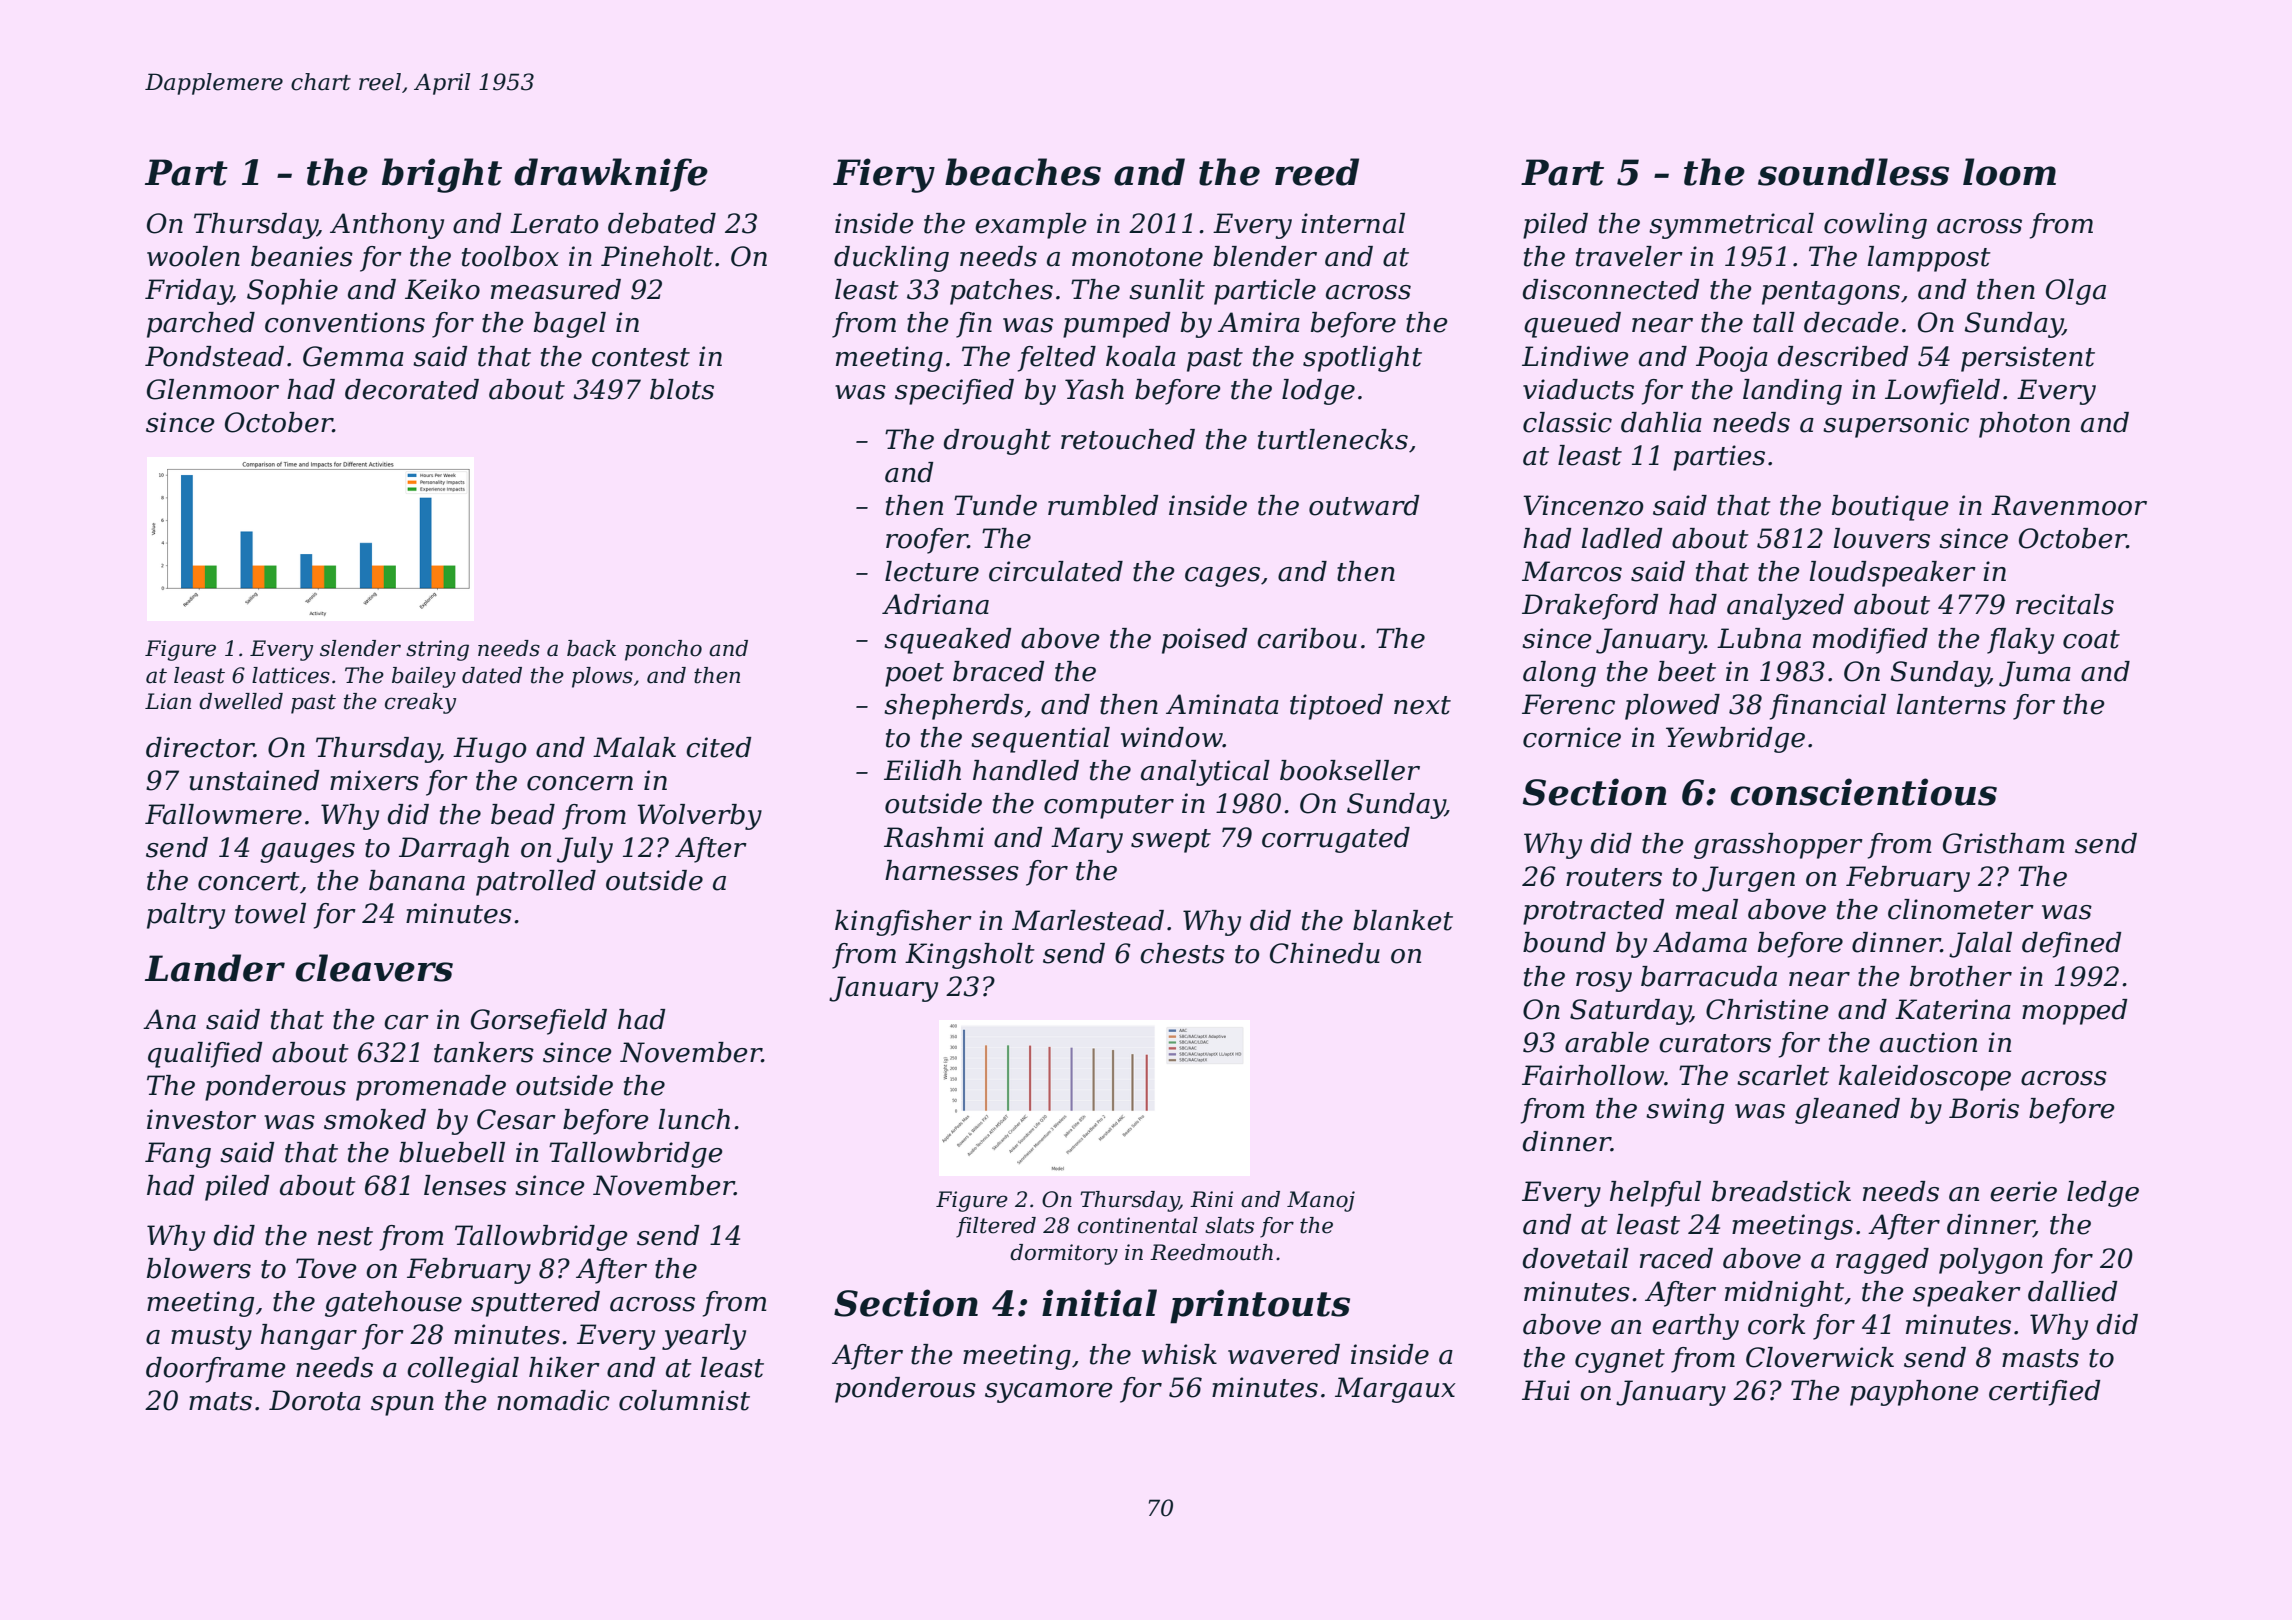  Describe the element at coordinates (1820, 1357) in the document. I see `Cloverwick` at that location.
